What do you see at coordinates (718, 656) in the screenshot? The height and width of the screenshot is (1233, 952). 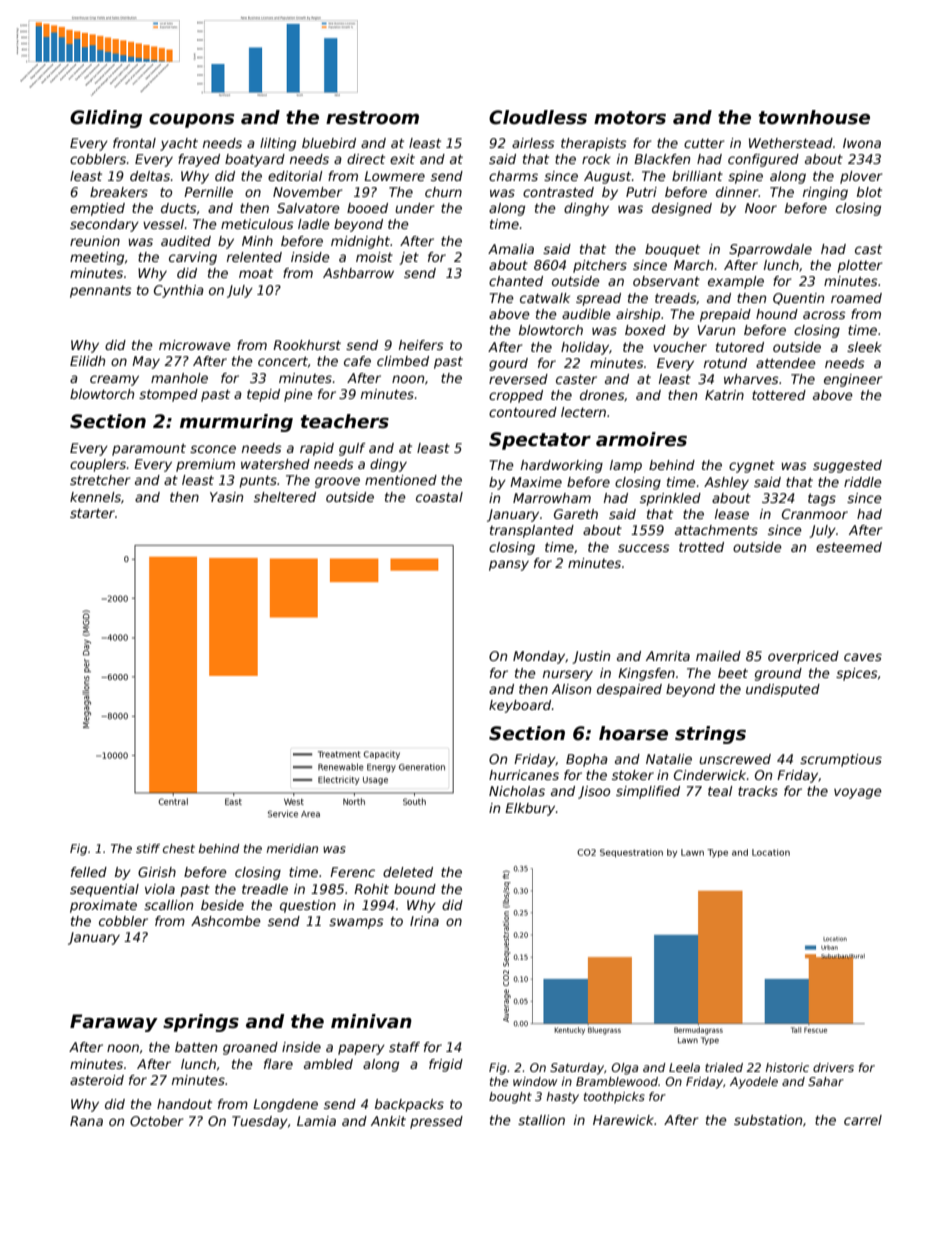 I see `mailed` at bounding box center [718, 656].
